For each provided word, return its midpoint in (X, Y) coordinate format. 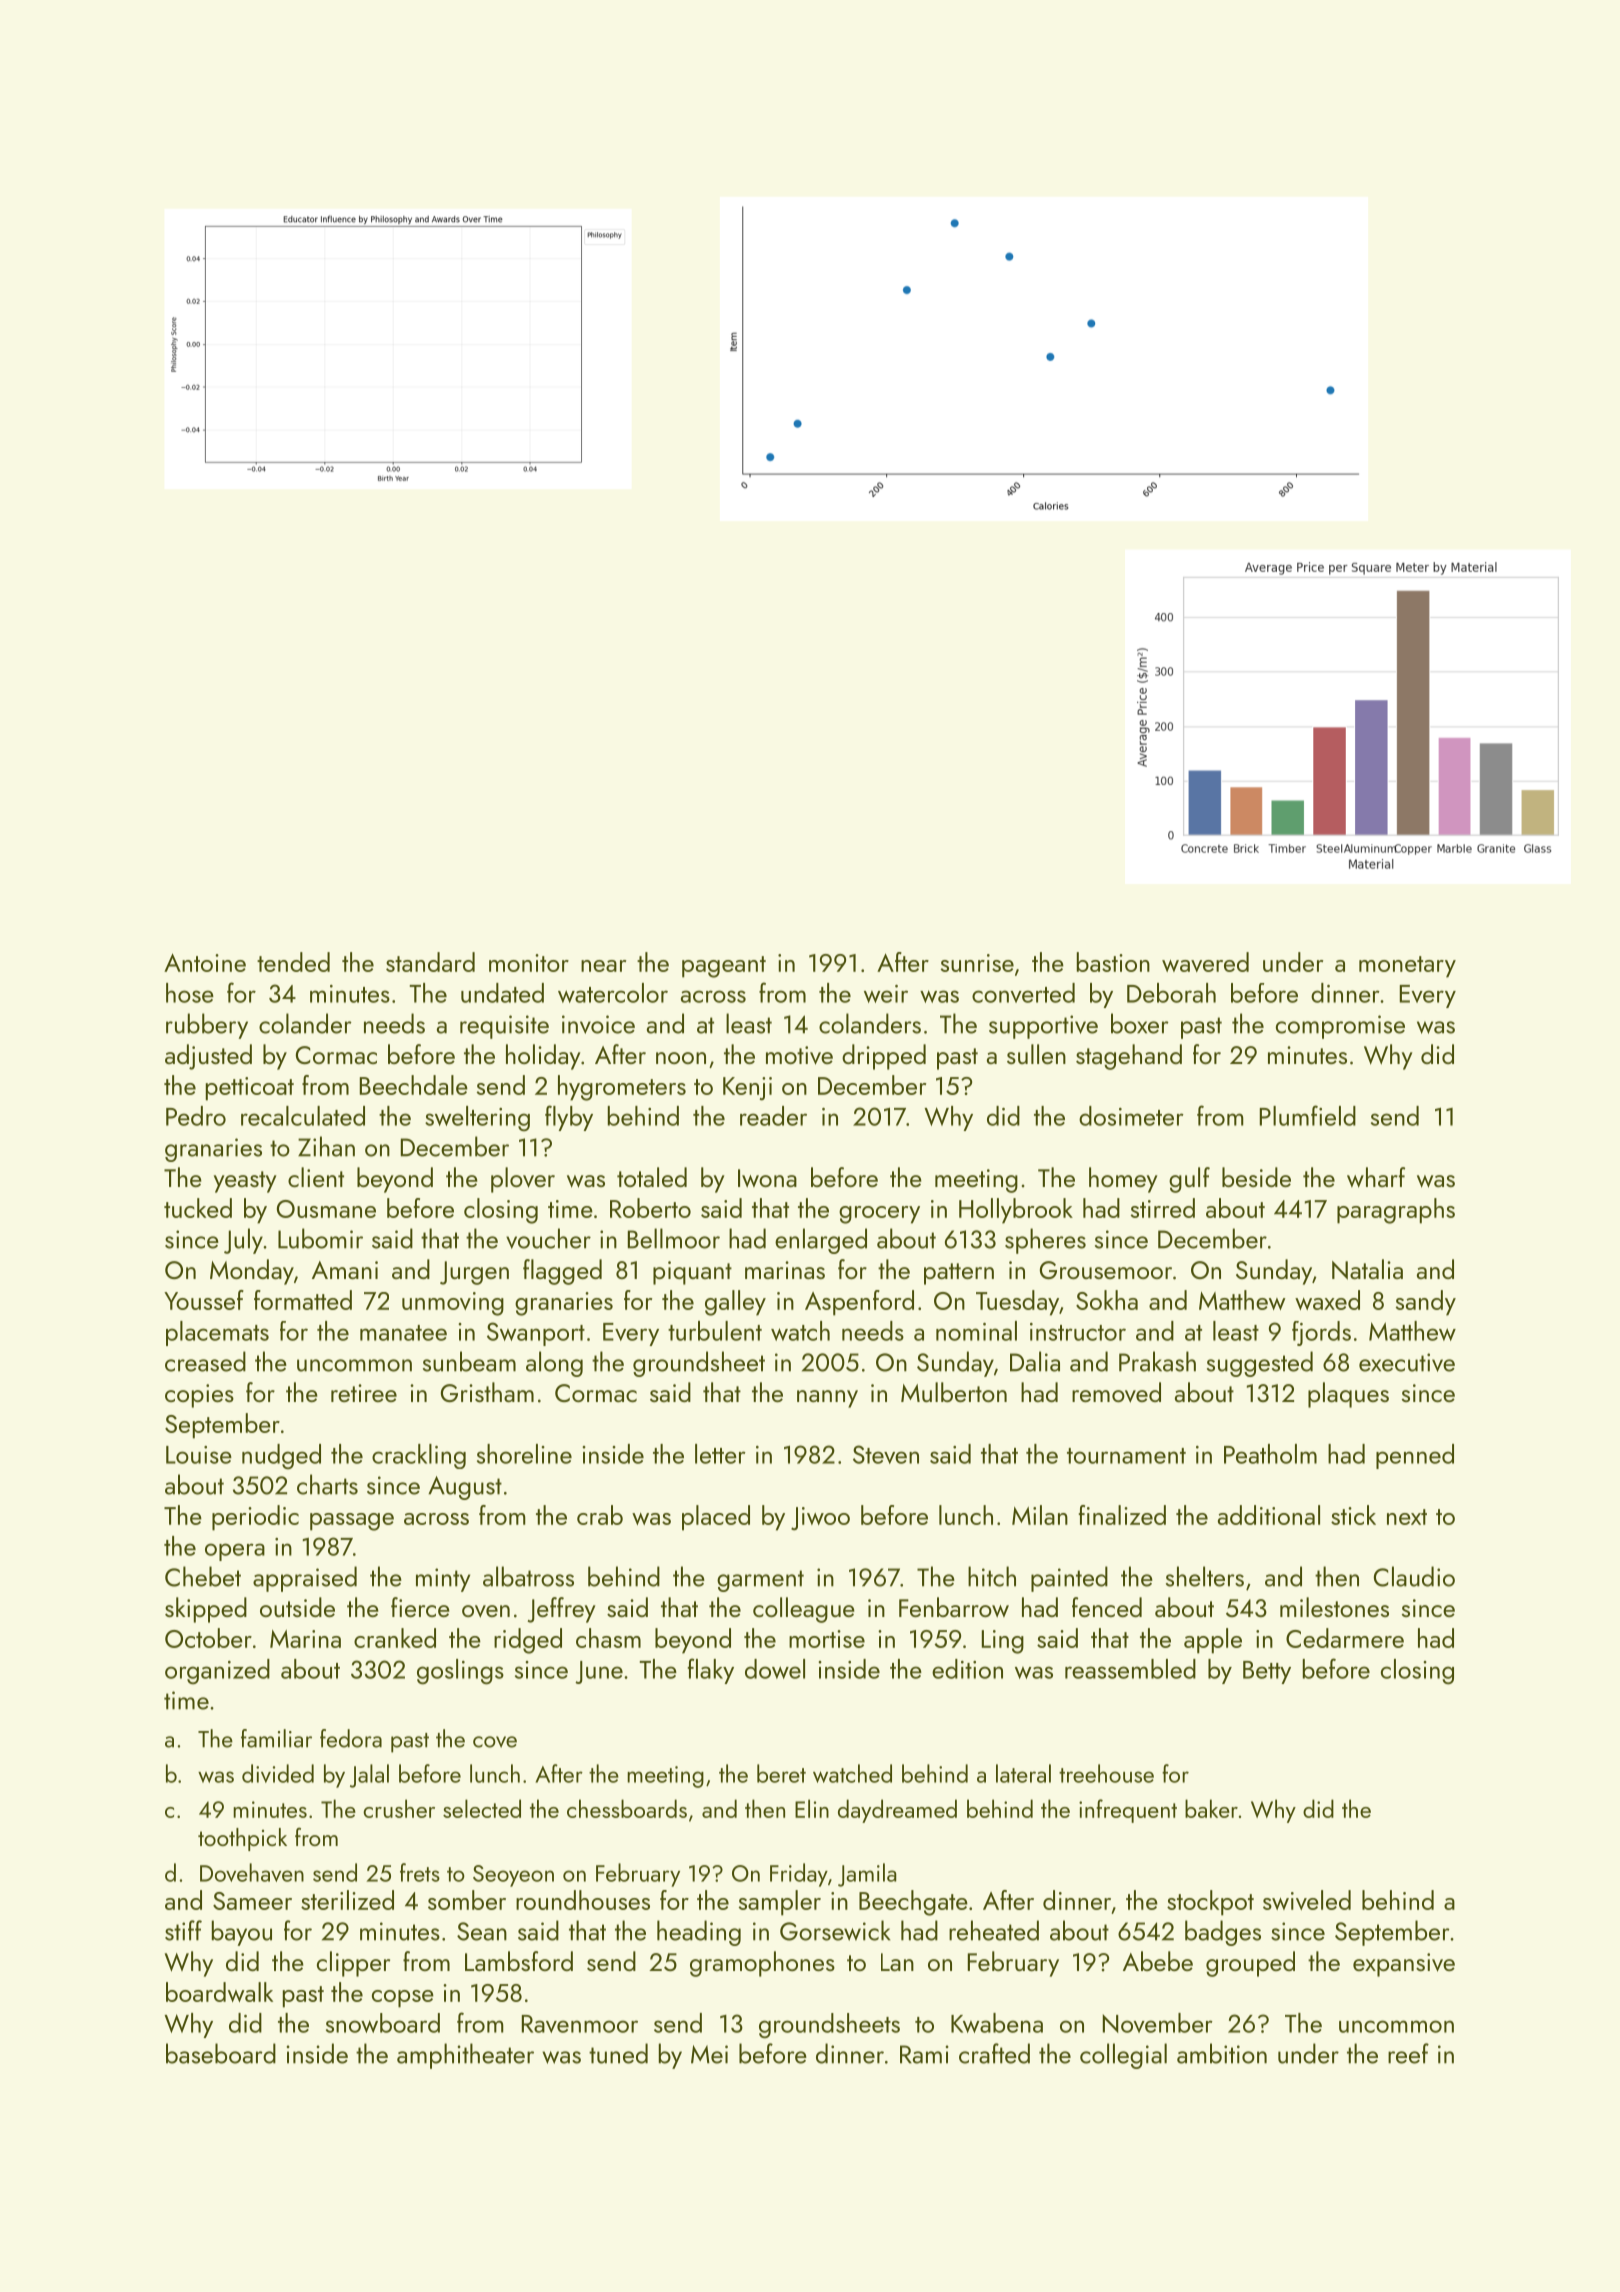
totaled (652, 1177)
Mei (709, 2054)
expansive (1404, 1965)
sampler (780, 1903)
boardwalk (219, 1992)
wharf (1376, 1177)
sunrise (977, 963)
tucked (198, 1208)
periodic (255, 1518)
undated (502, 993)
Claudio (1414, 1576)
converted (1023, 993)
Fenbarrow (954, 1607)
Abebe (1158, 1961)
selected (482, 1808)
